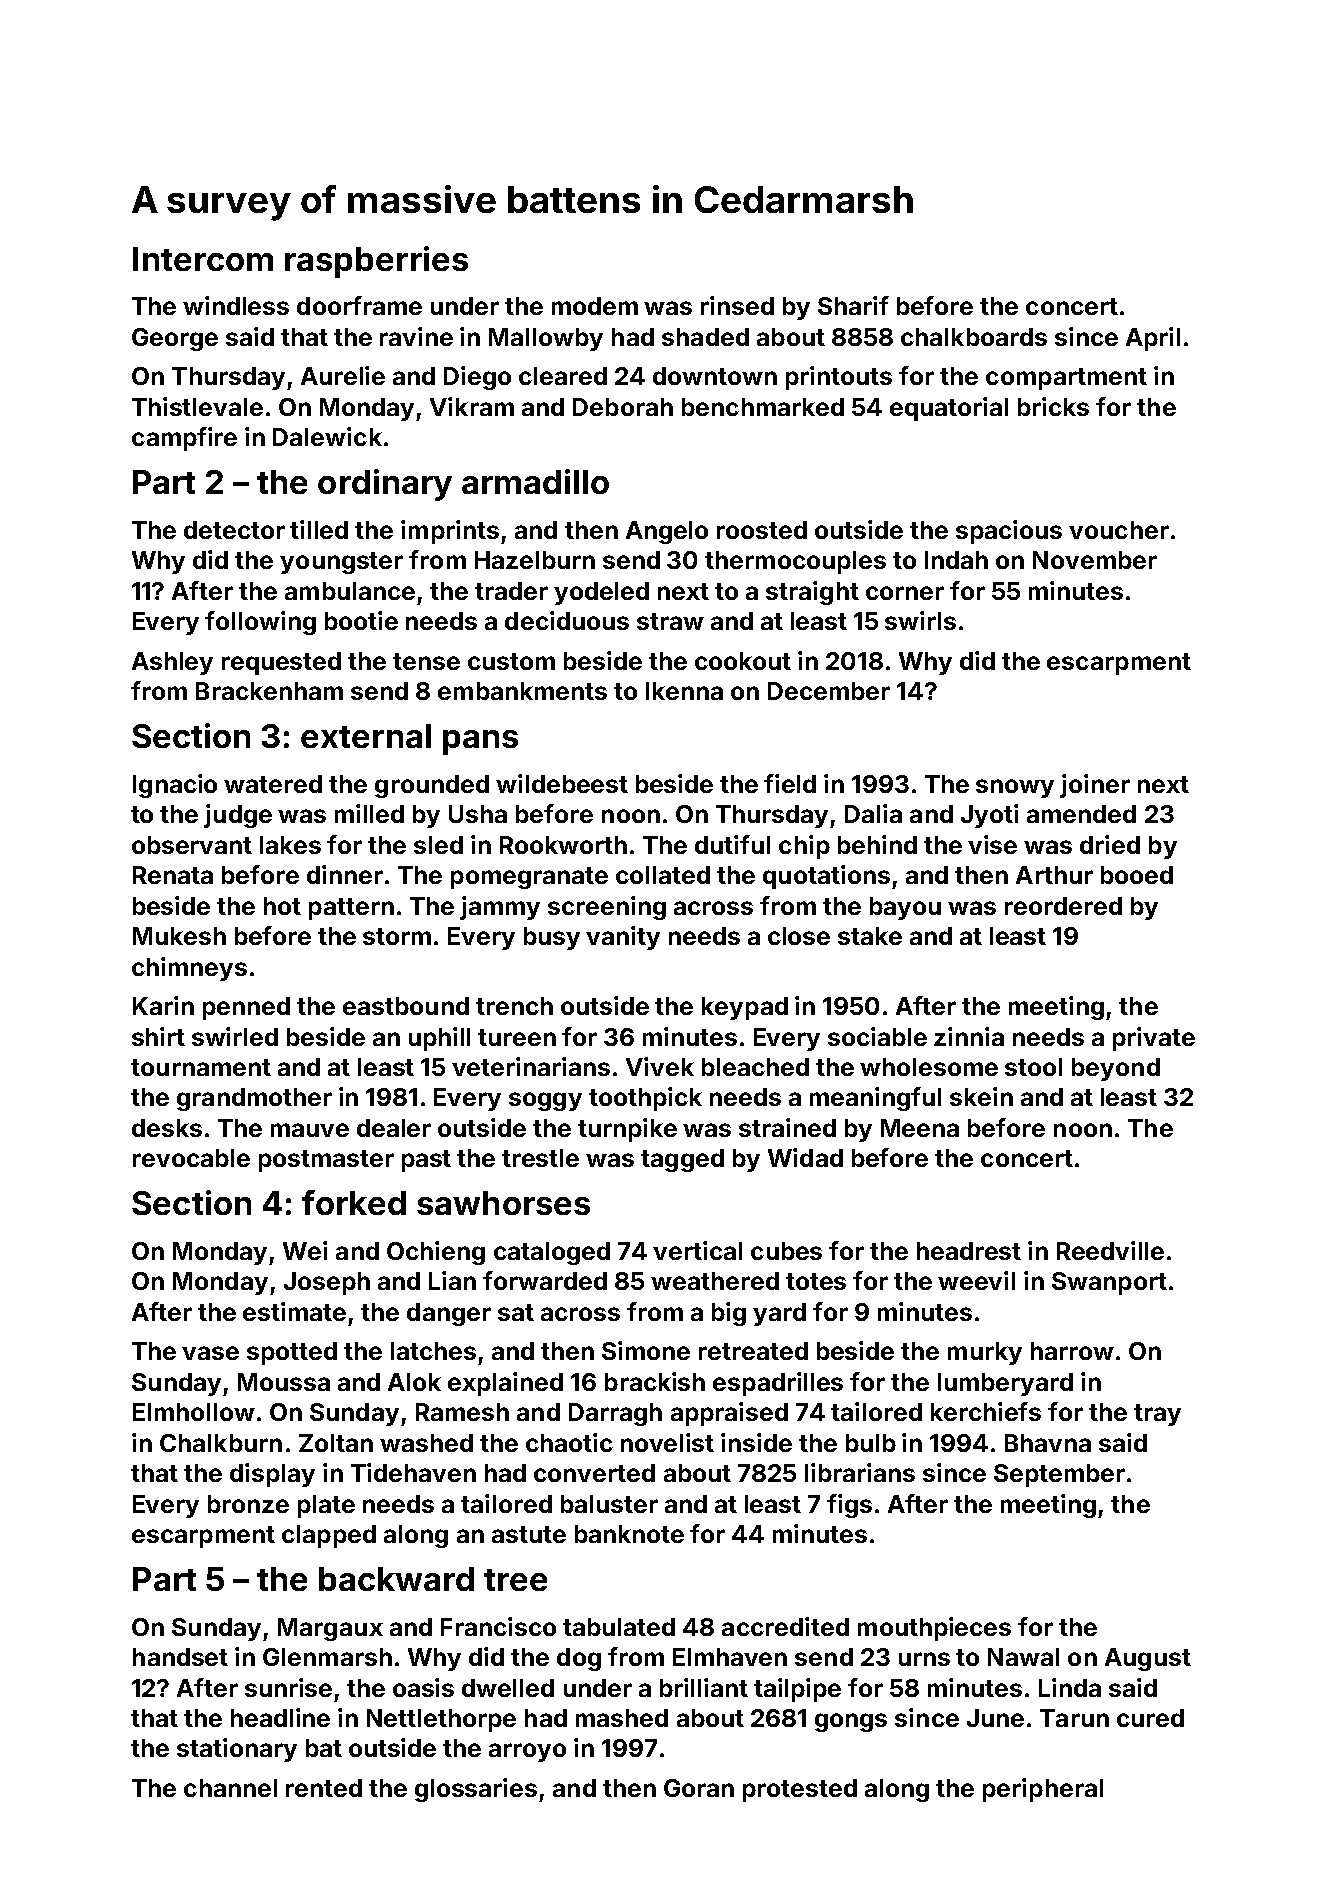 Image resolution: width=1329 pixels, height=1880 pixels. What do you see at coordinates (180, 1657) in the screenshot?
I see `handset` at bounding box center [180, 1657].
